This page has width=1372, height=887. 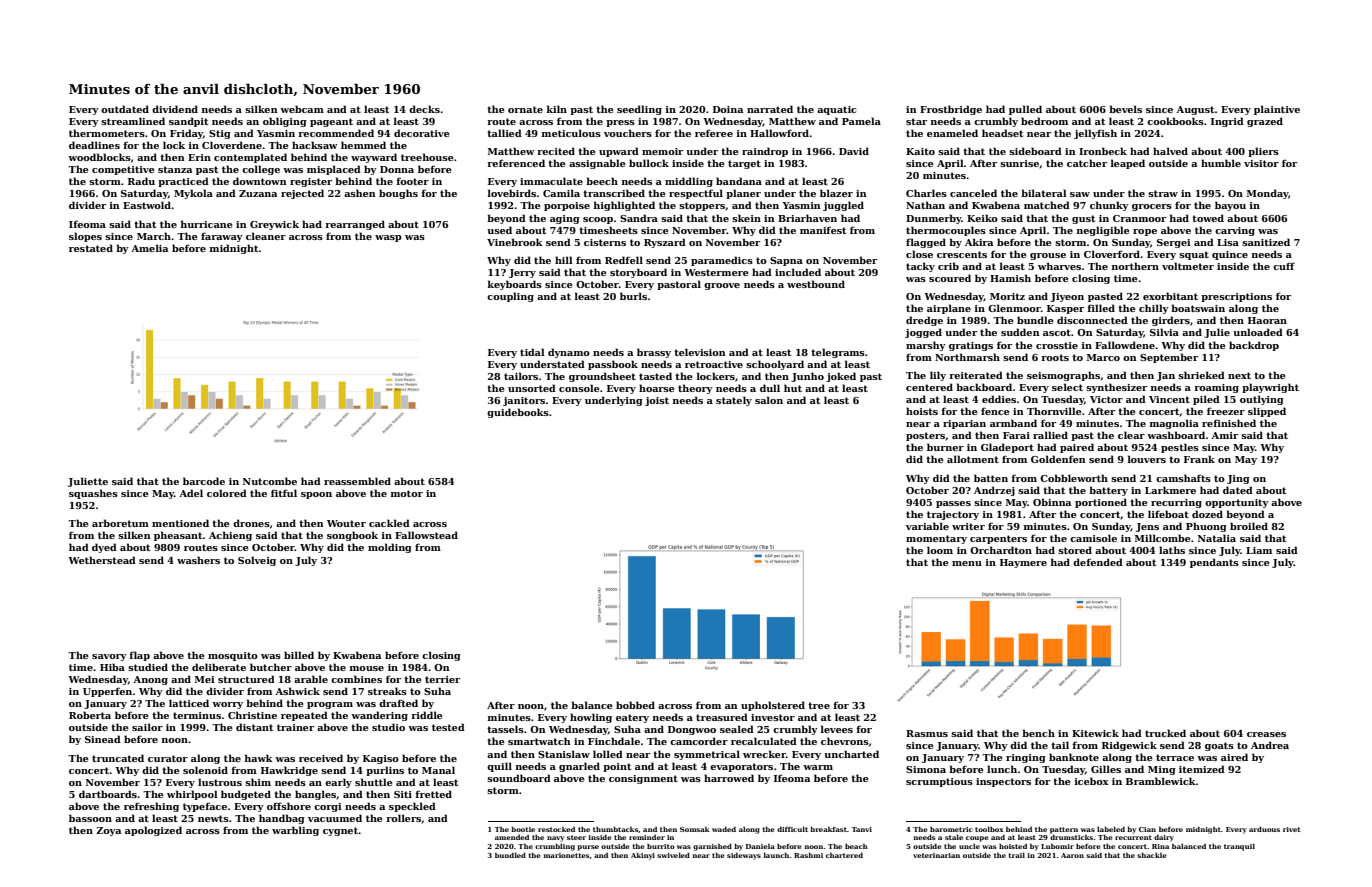 I want to click on sideways, so click(x=744, y=856).
